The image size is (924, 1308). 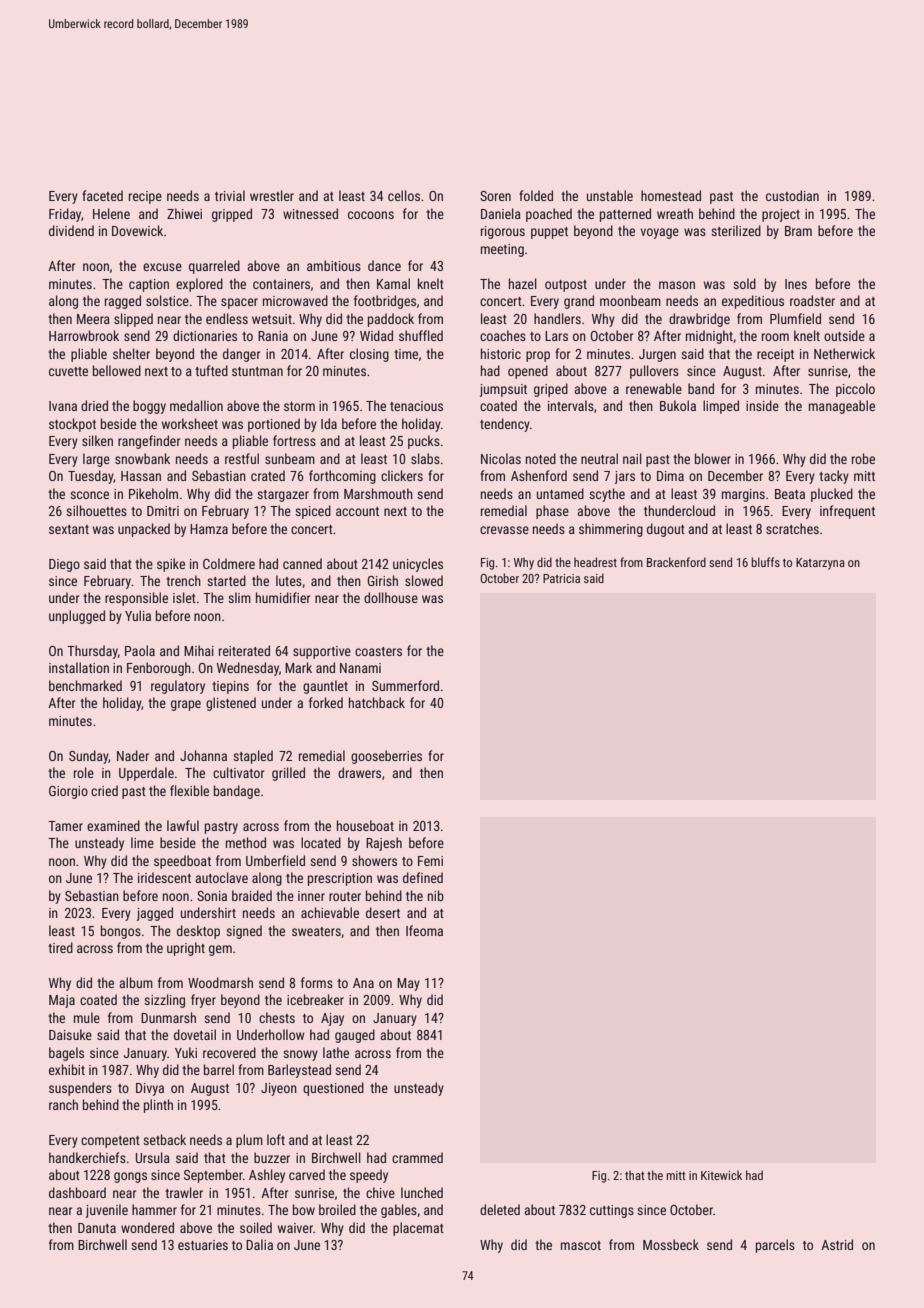 What do you see at coordinates (721, 1175) in the document?
I see `Kitewick` at bounding box center [721, 1175].
